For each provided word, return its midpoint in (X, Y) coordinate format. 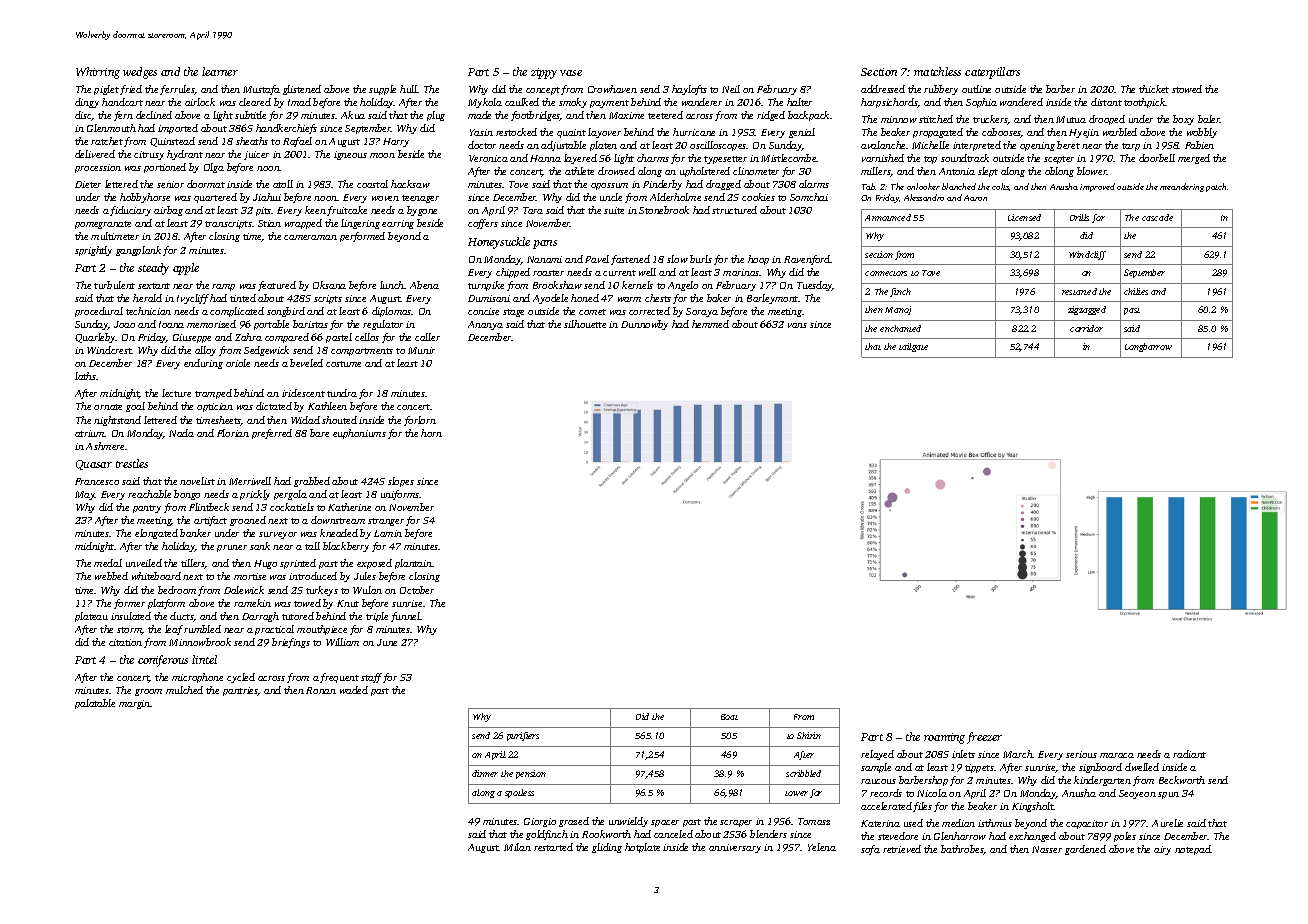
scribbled (803, 773)
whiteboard (156, 576)
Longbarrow (1148, 347)
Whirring (98, 73)
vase (571, 73)
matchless (937, 71)
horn (431, 433)
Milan (517, 847)
